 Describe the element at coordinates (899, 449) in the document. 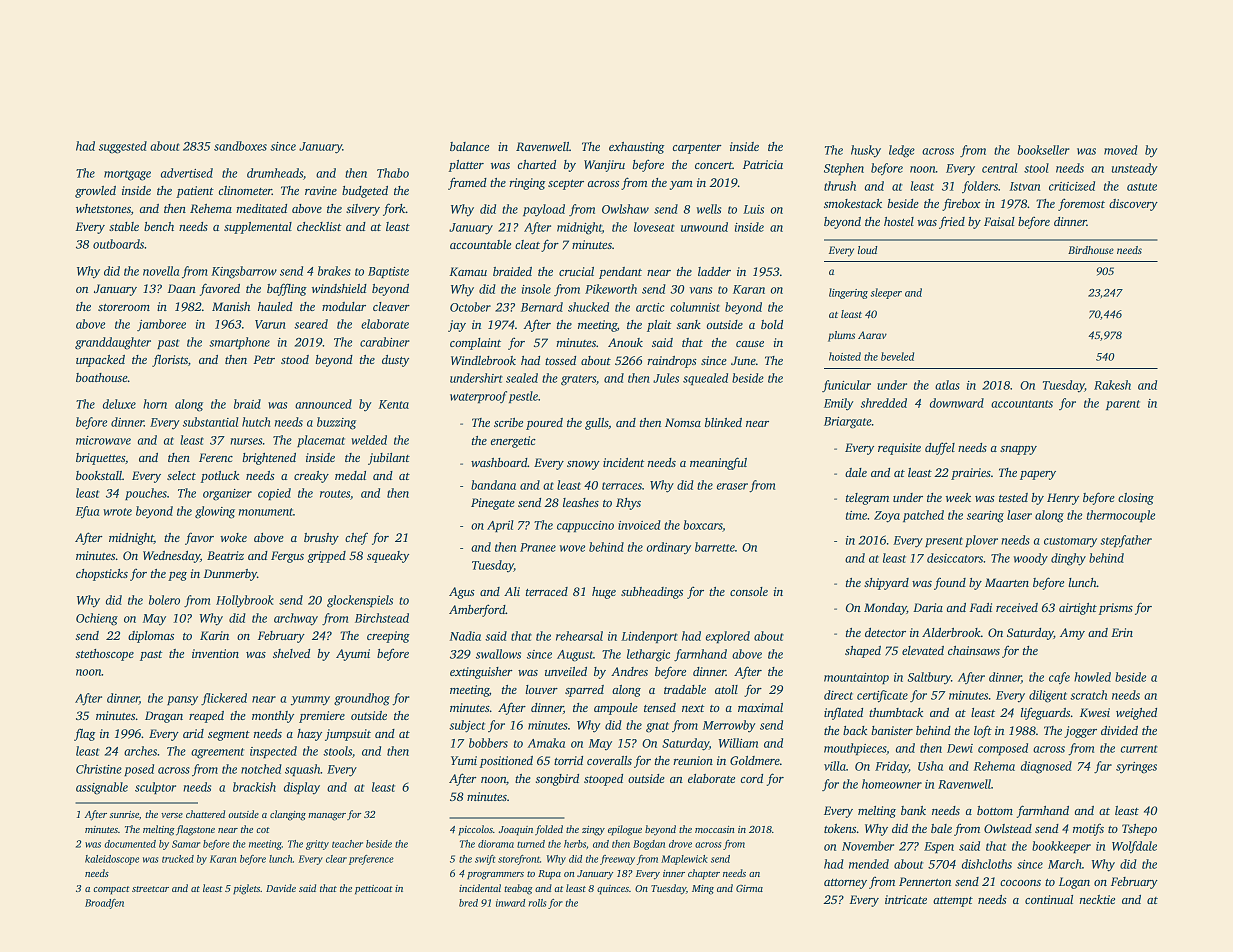

I see `requisite` at that location.
